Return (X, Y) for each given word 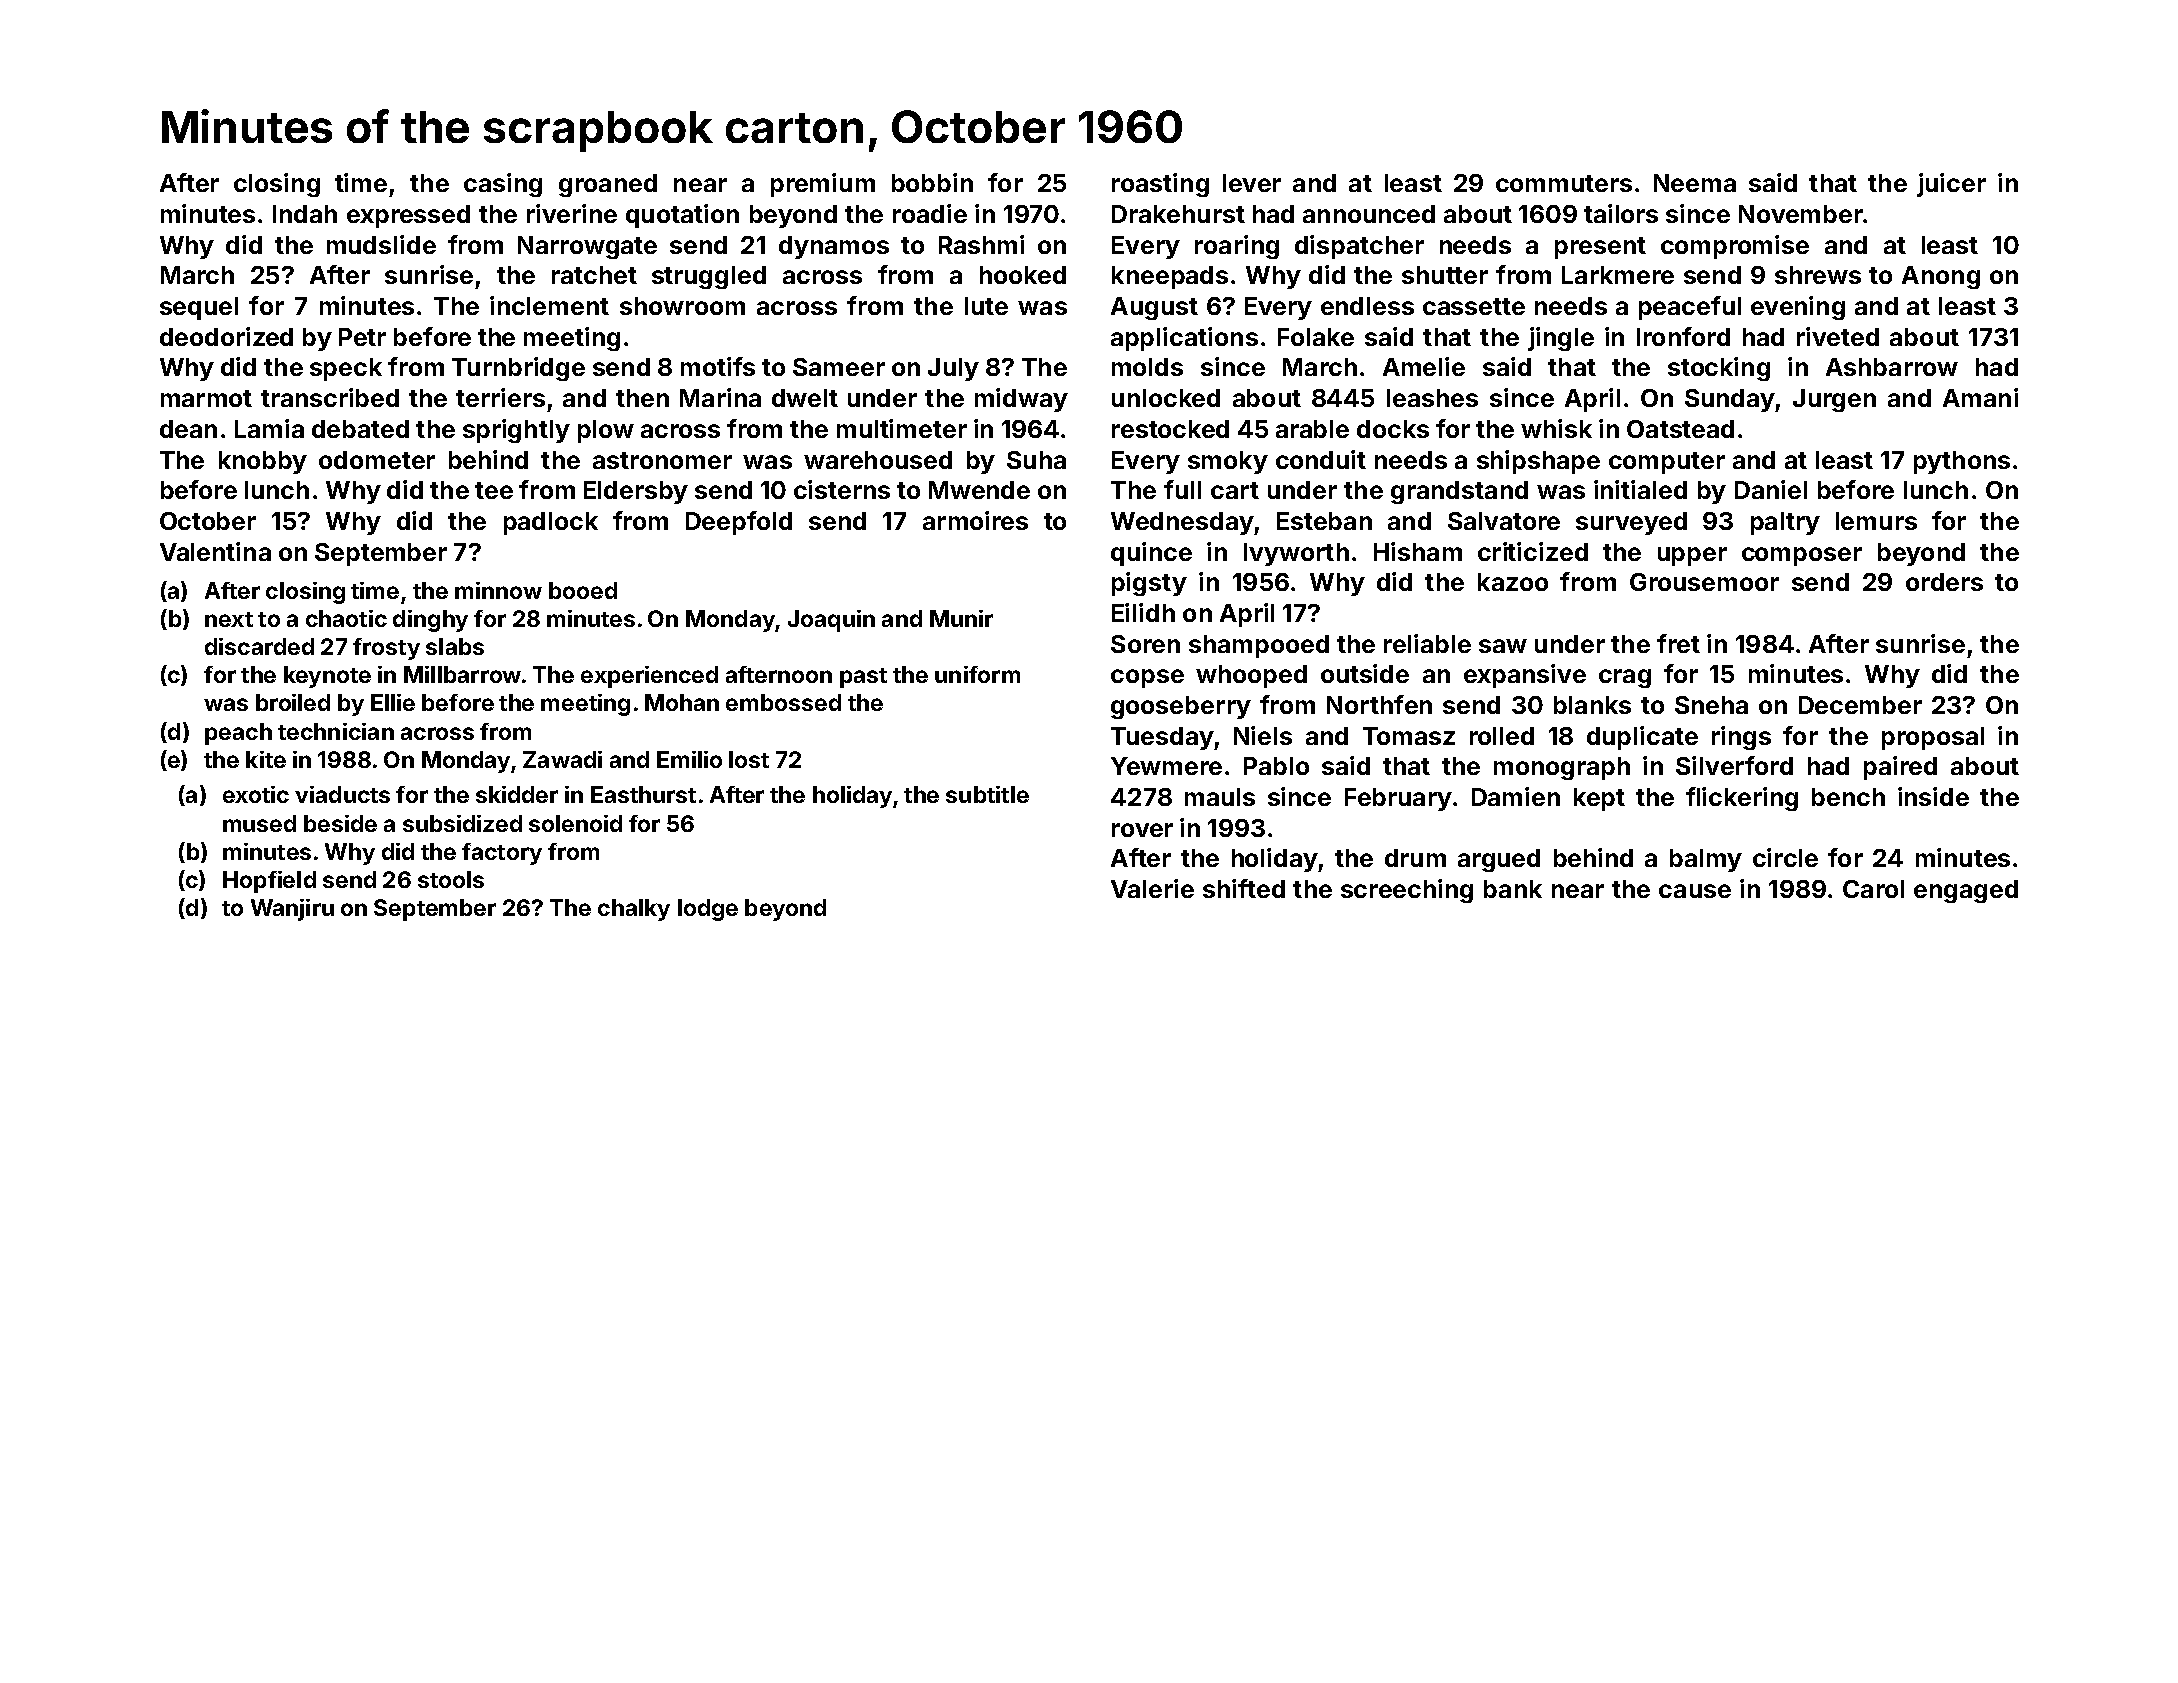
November (1801, 214)
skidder (517, 794)
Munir (961, 618)
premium (823, 185)
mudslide (381, 244)
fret (1678, 643)
